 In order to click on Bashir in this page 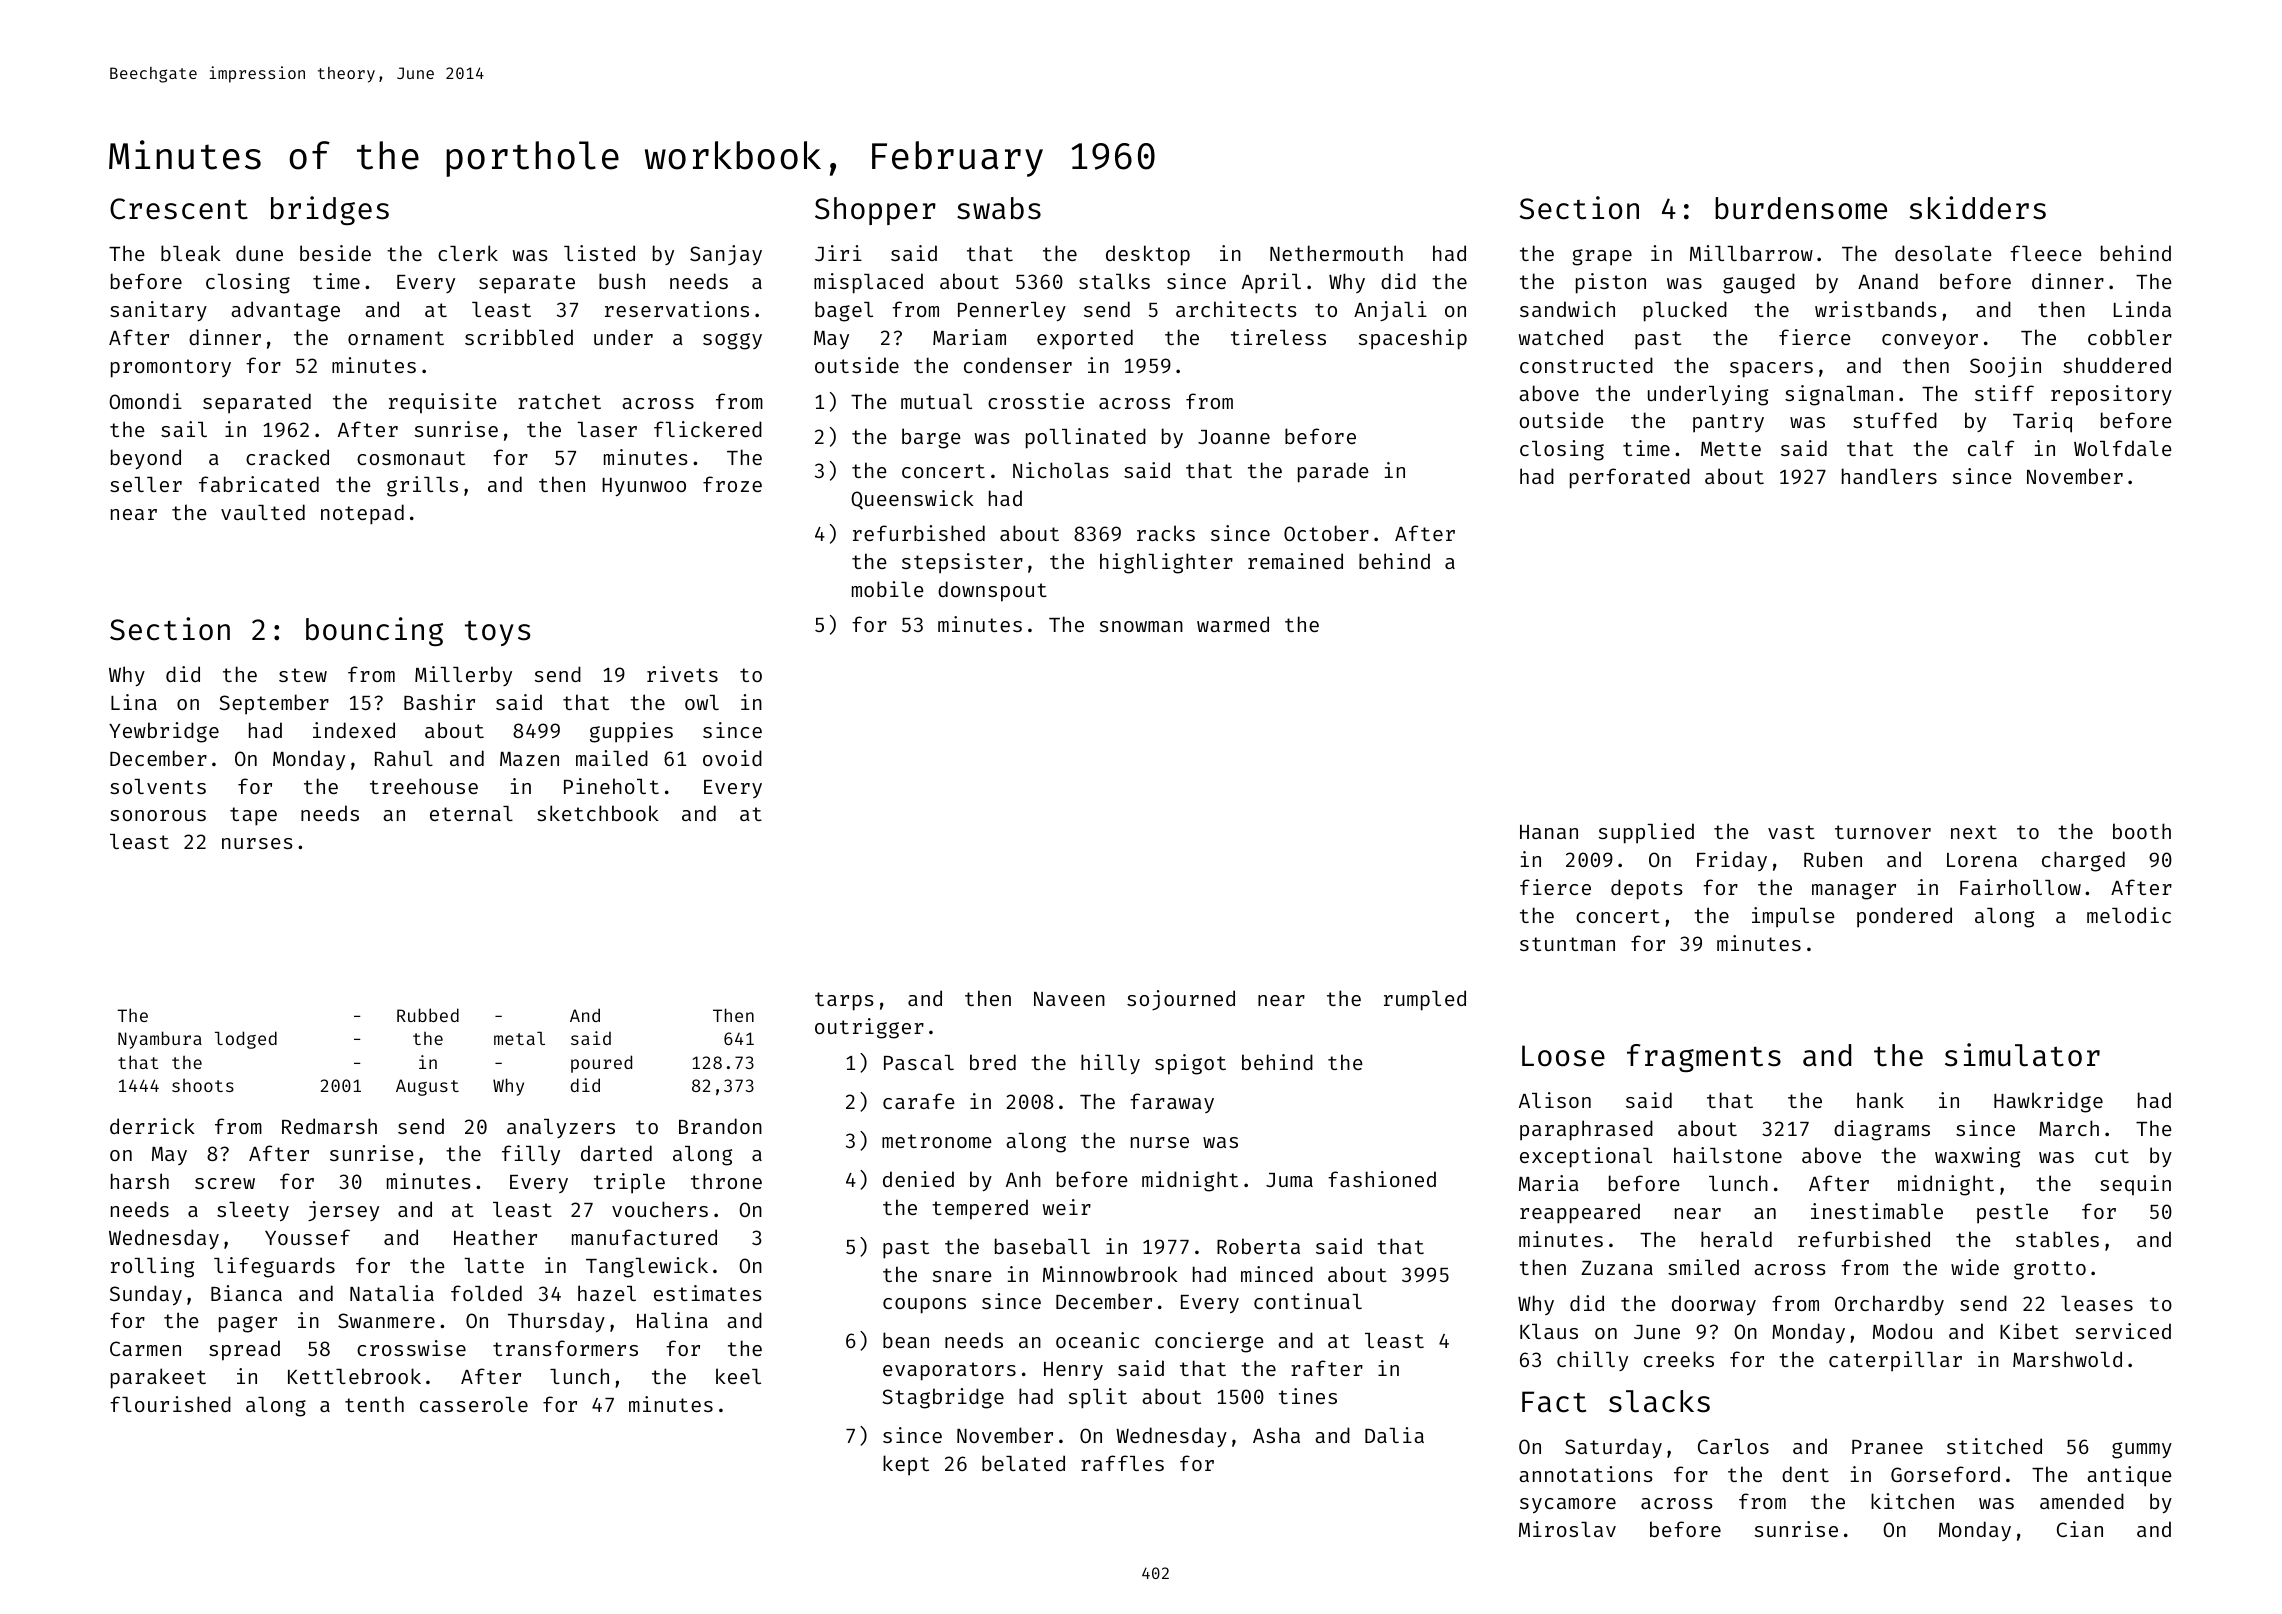, I will do `click(439, 702)`.
